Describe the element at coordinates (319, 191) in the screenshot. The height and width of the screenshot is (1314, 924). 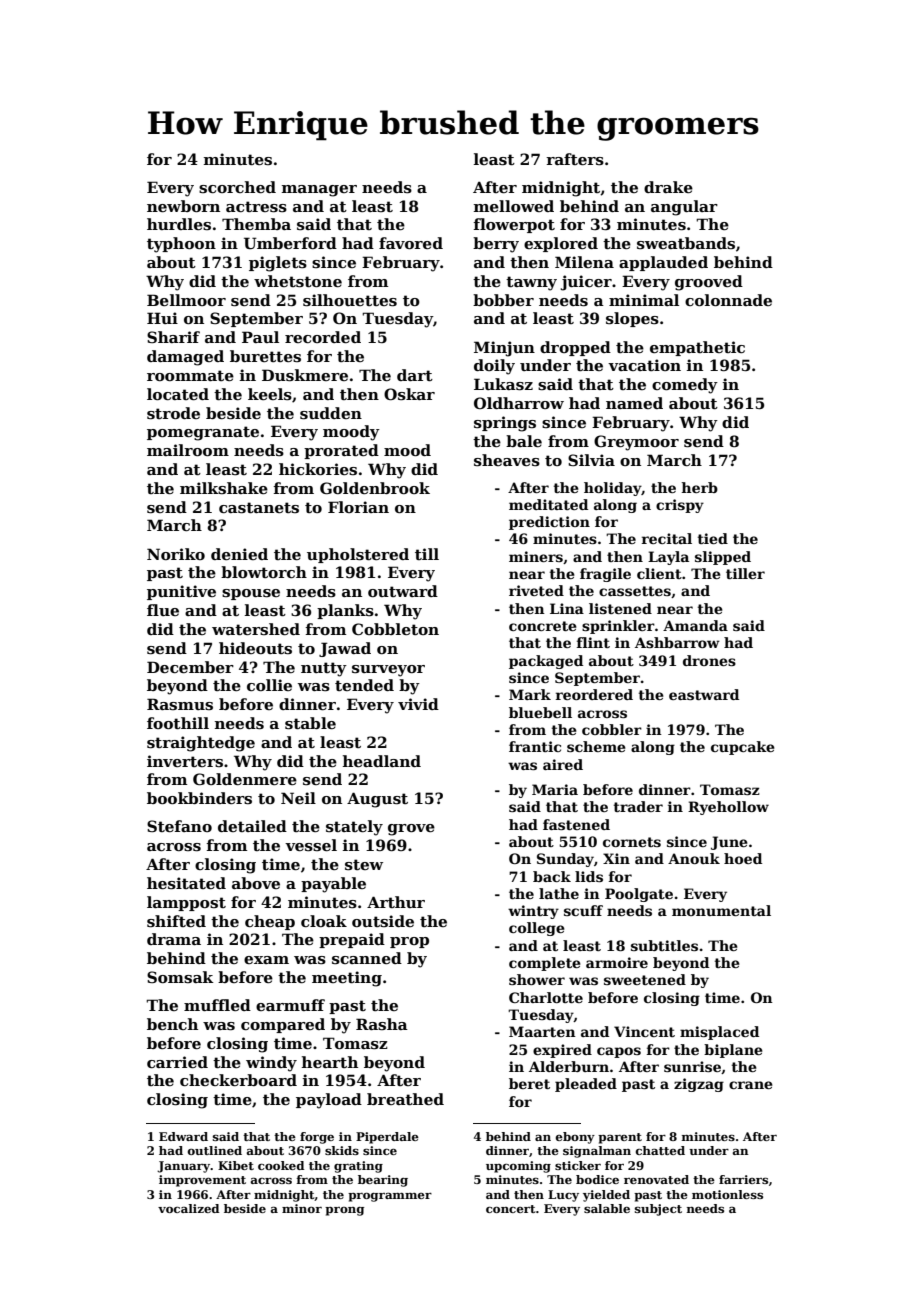
I see `manager` at that location.
